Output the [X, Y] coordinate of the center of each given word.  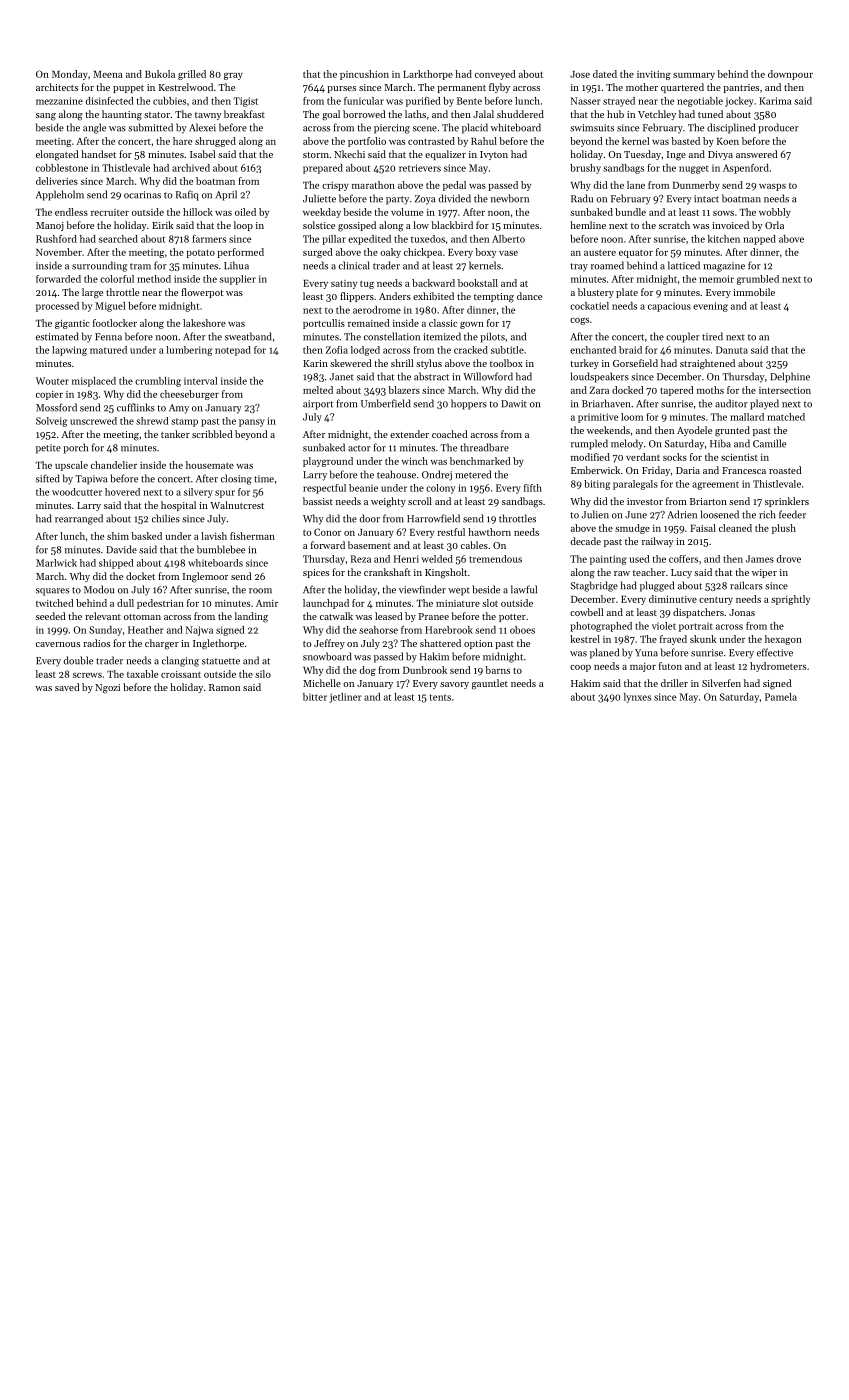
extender [409, 434]
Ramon [224, 687]
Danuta [732, 350]
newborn [510, 198]
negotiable [700, 102]
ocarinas [142, 195]
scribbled [212, 434]
